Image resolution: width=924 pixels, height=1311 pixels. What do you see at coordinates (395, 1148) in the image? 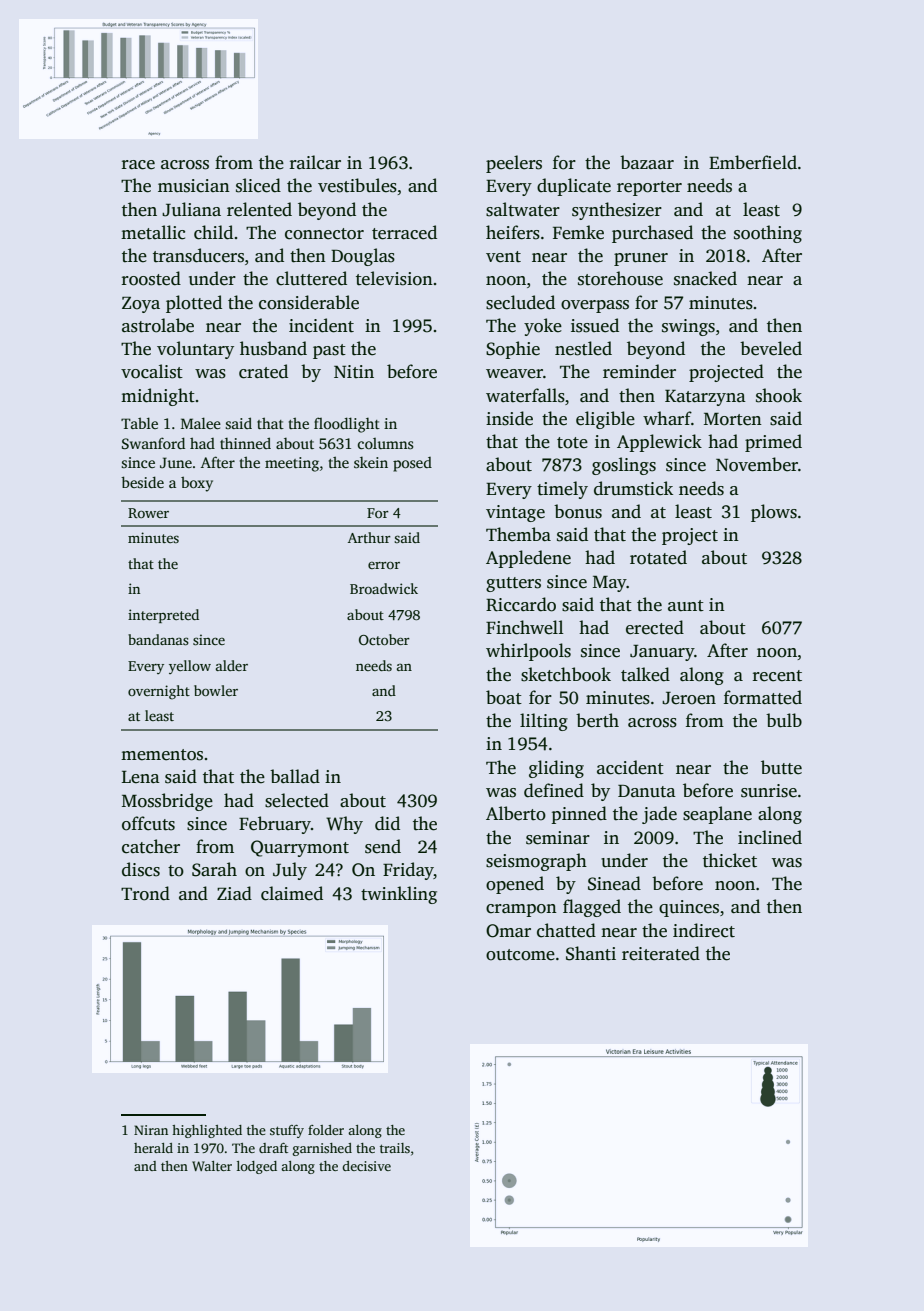
I see `trails` at bounding box center [395, 1148].
